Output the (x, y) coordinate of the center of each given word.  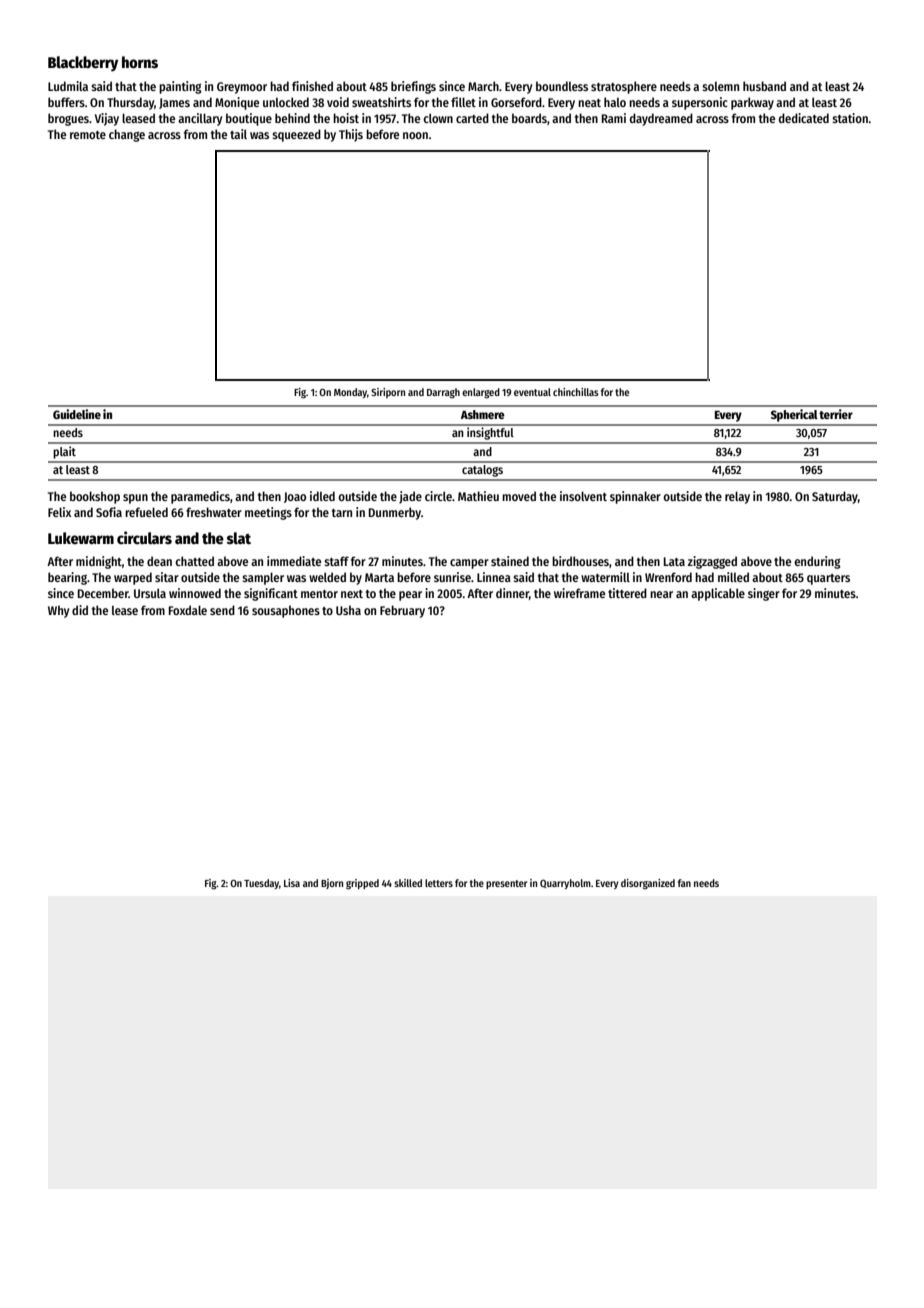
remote (88, 135)
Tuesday (261, 884)
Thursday (130, 103)
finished (312, 86)
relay (737, 497)
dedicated (804, 118)
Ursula (150, 593)
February (402, 611)
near (661, 594)
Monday (350, 393)
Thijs (351, 135)
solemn (720, 86)
